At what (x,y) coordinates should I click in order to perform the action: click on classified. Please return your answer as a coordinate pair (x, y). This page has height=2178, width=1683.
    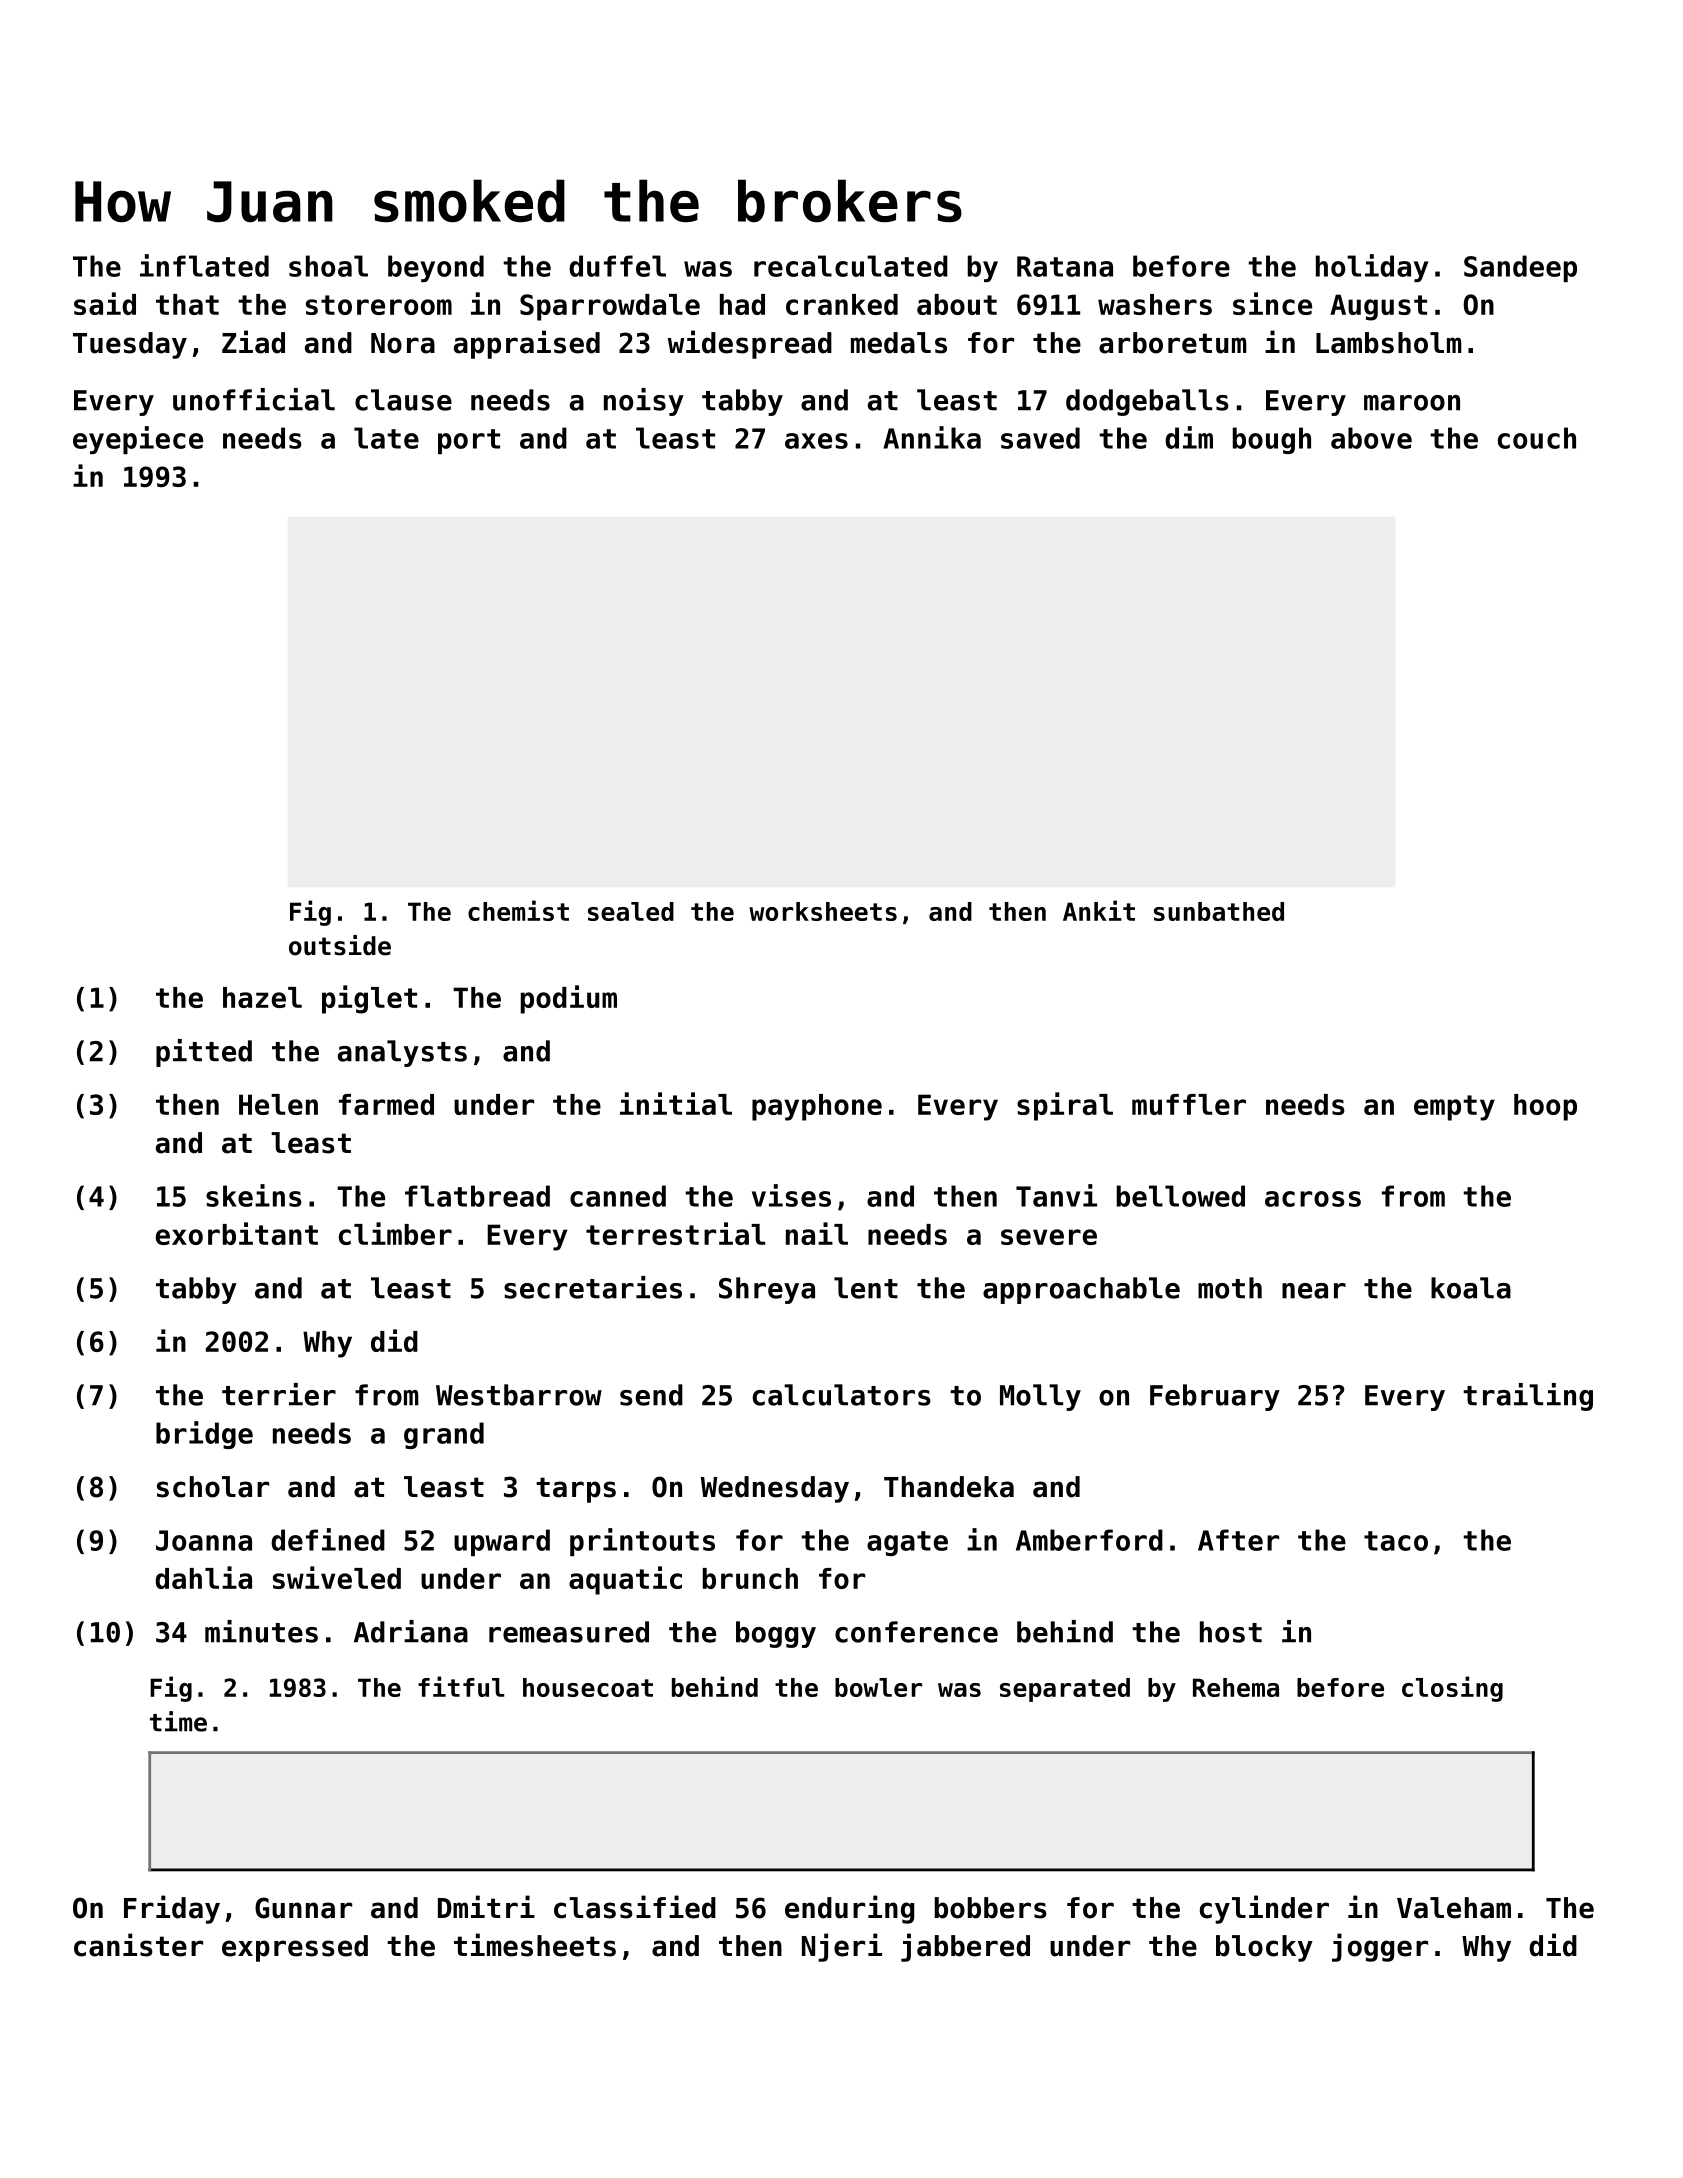
    Looking at the image, I should click on (635, 1907).
